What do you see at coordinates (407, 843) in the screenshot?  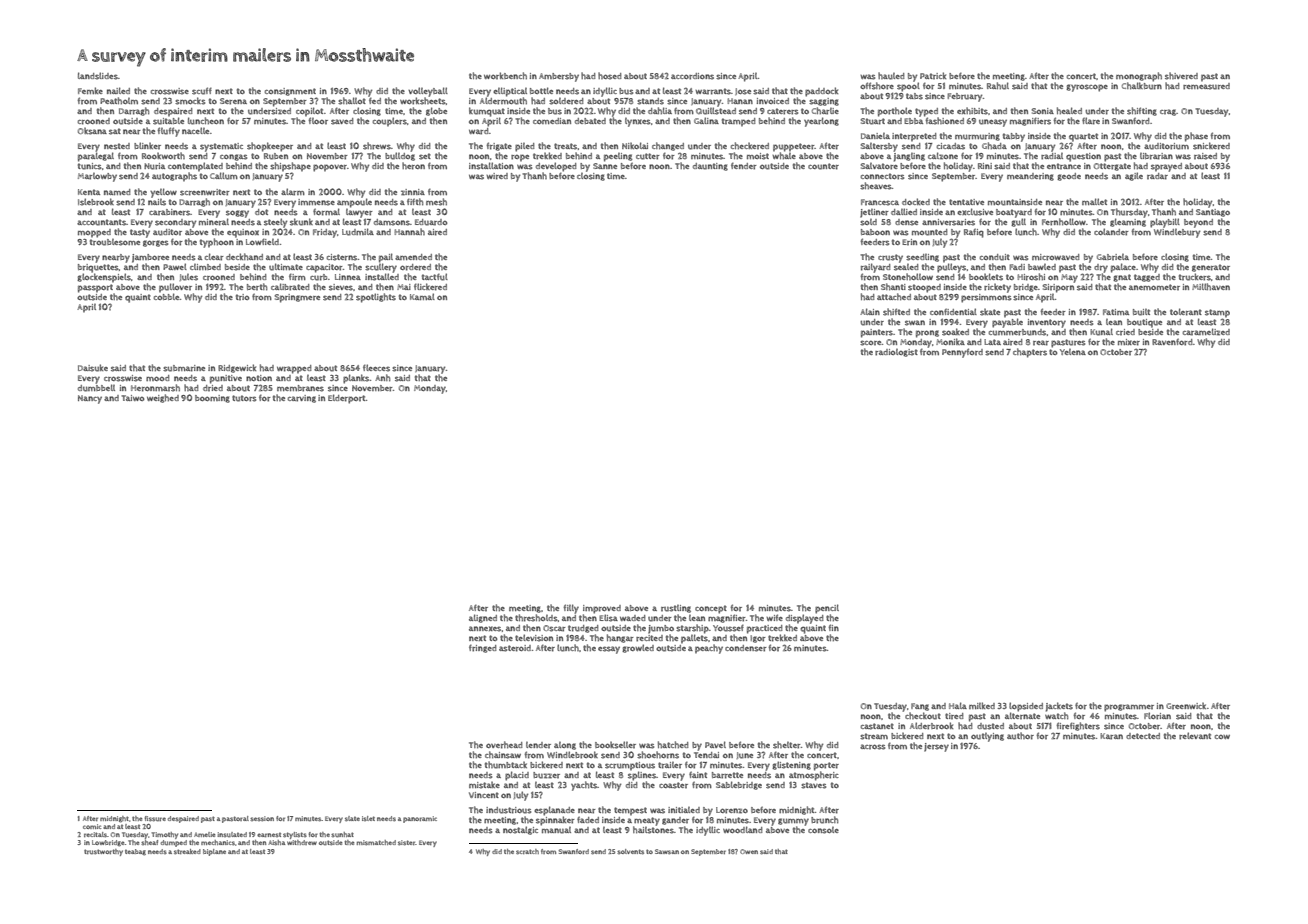 I see `sister` at bounding box center [407, 843].
